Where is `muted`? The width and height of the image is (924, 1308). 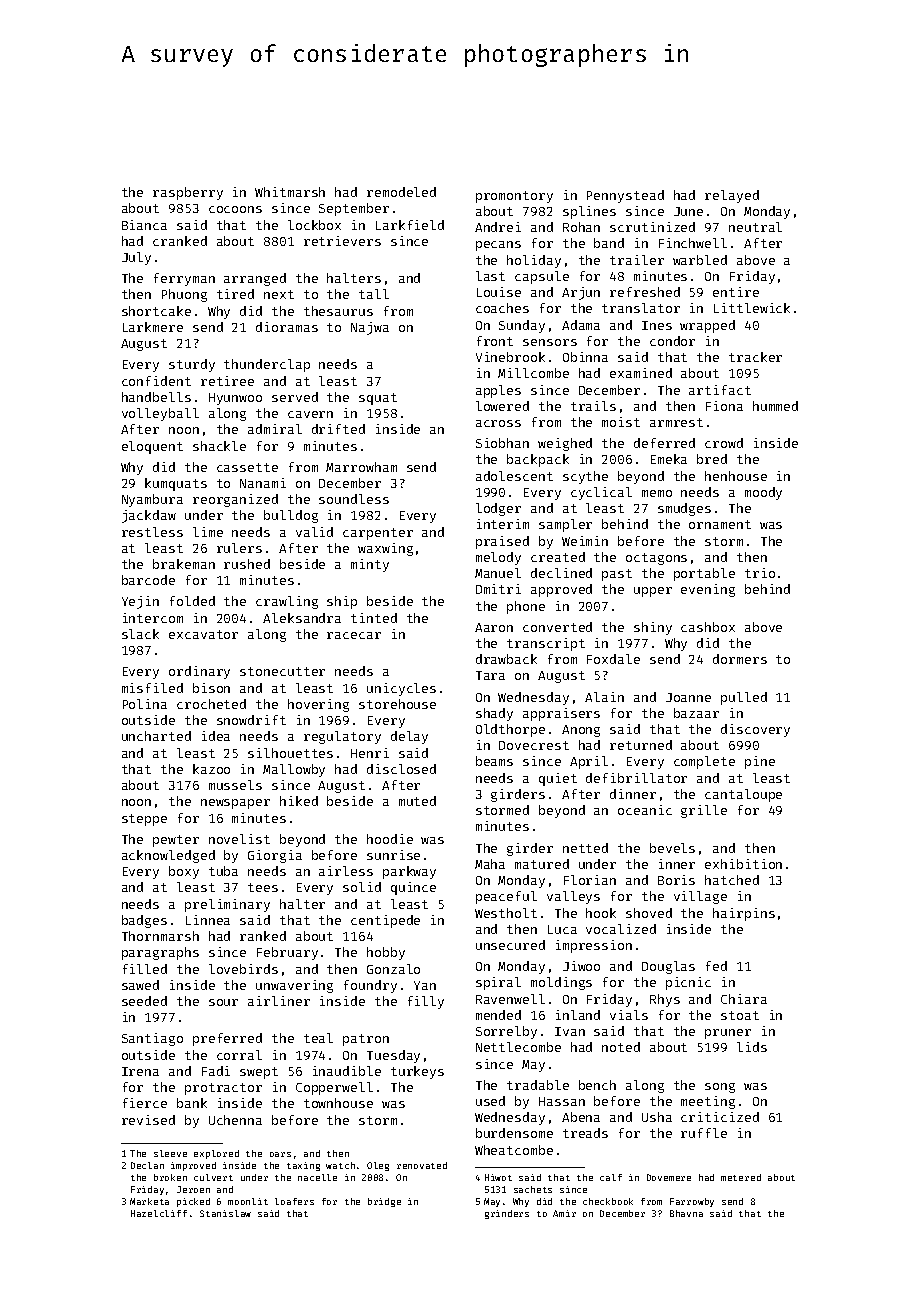 muted is located at coordinates (417, 801).
